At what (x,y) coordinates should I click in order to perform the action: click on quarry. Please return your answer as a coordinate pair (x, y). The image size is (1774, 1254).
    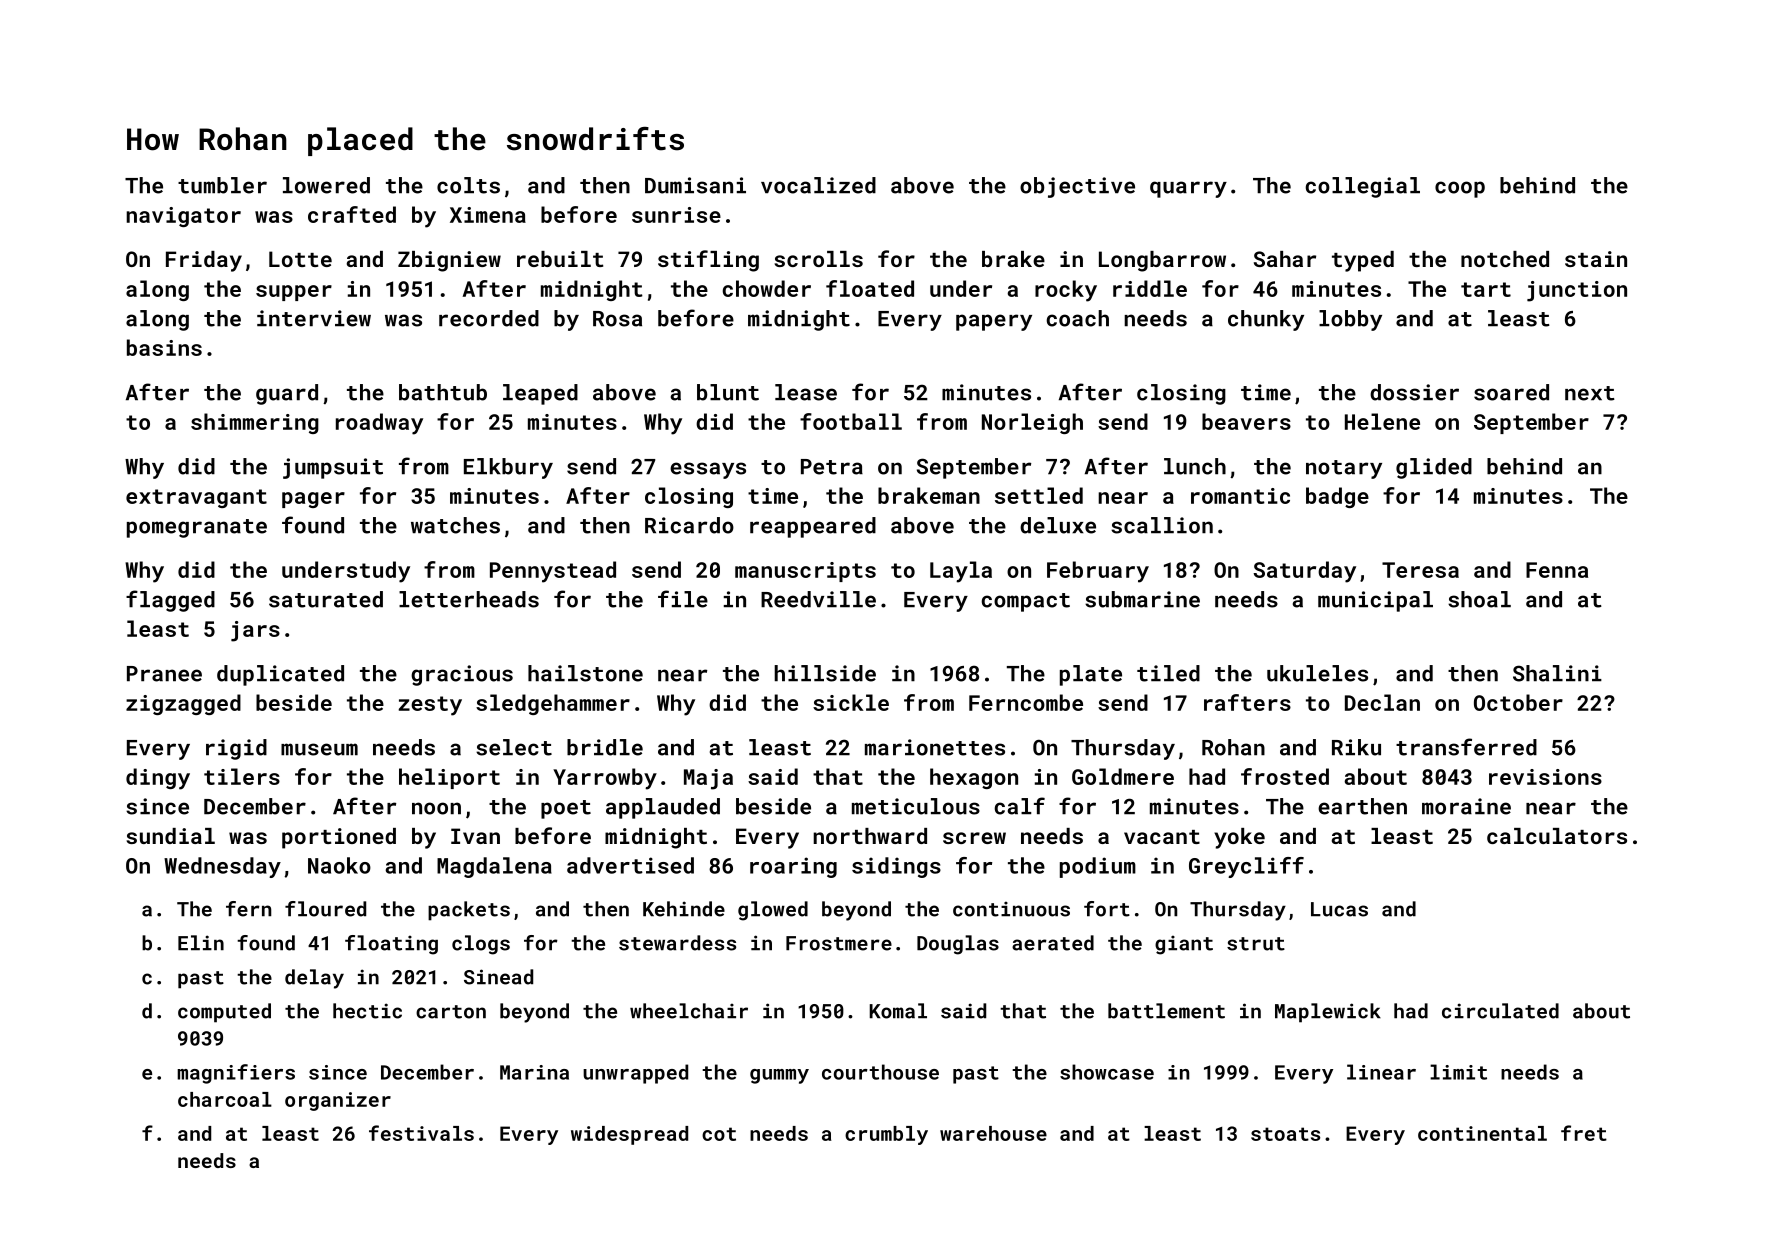
    Looking at the image, I should click on (1188, 189).
